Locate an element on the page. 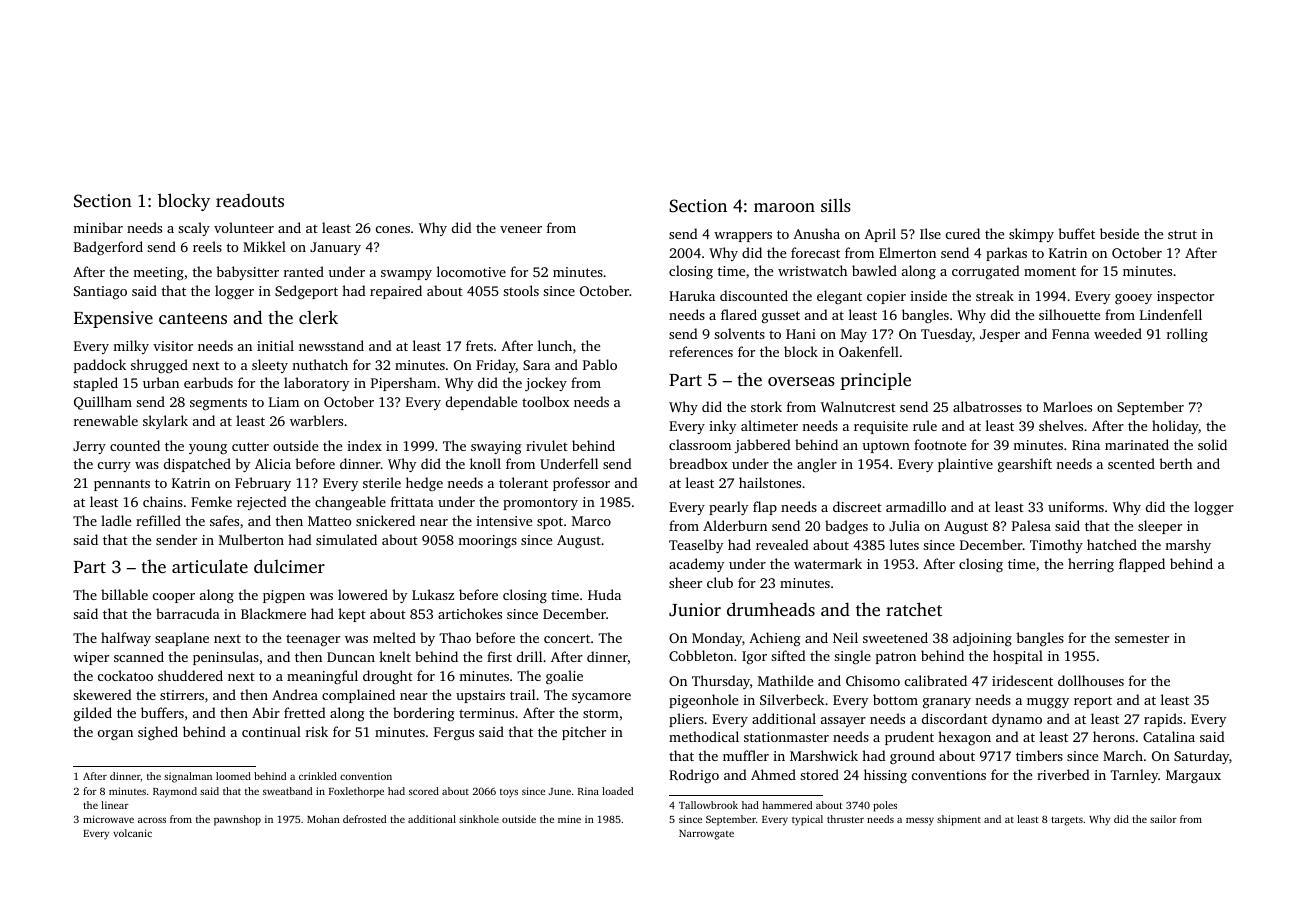  stork is located at coordinates (766, 406).
